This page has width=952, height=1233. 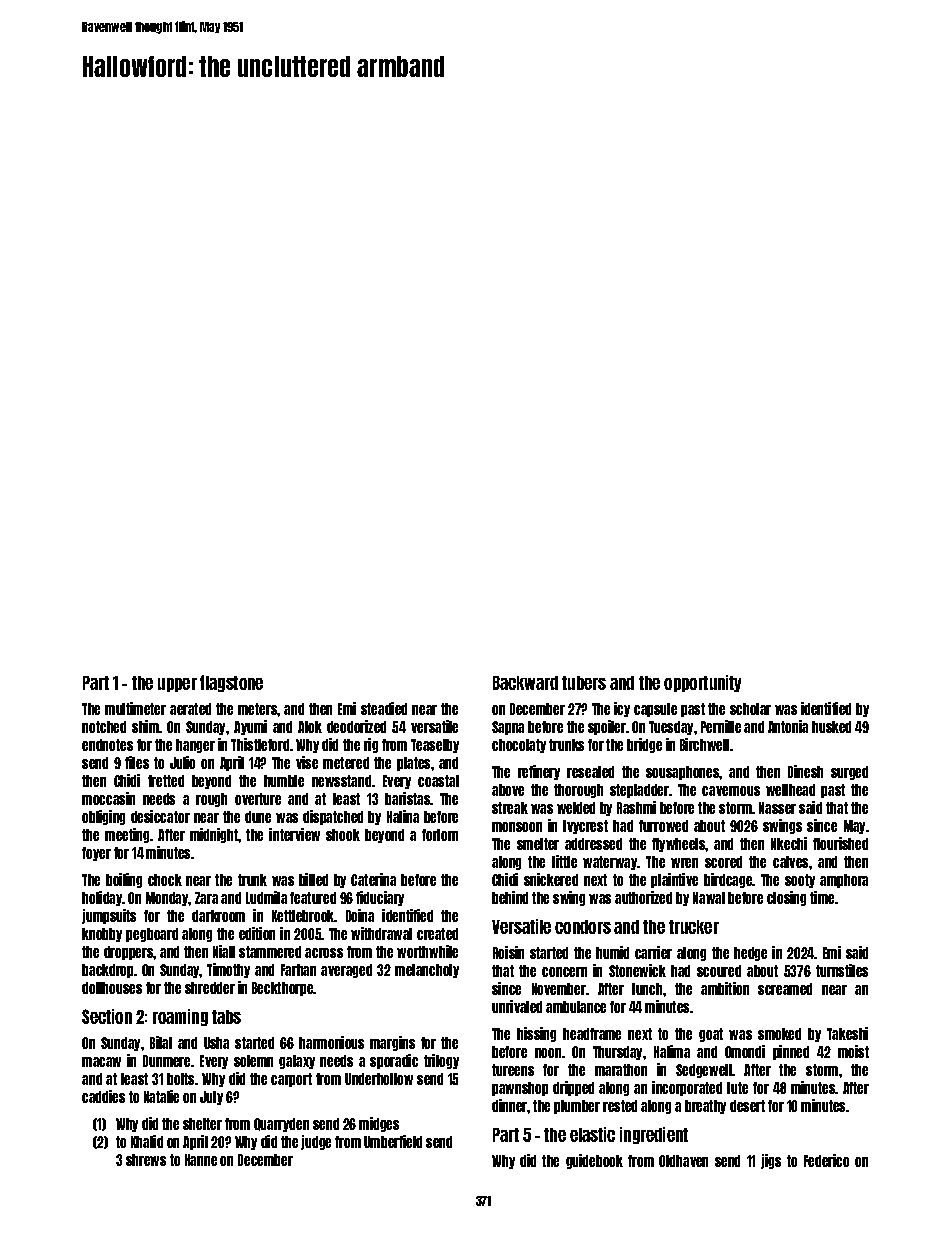 I want to click on birdcage, so click(x=728, y=880).
